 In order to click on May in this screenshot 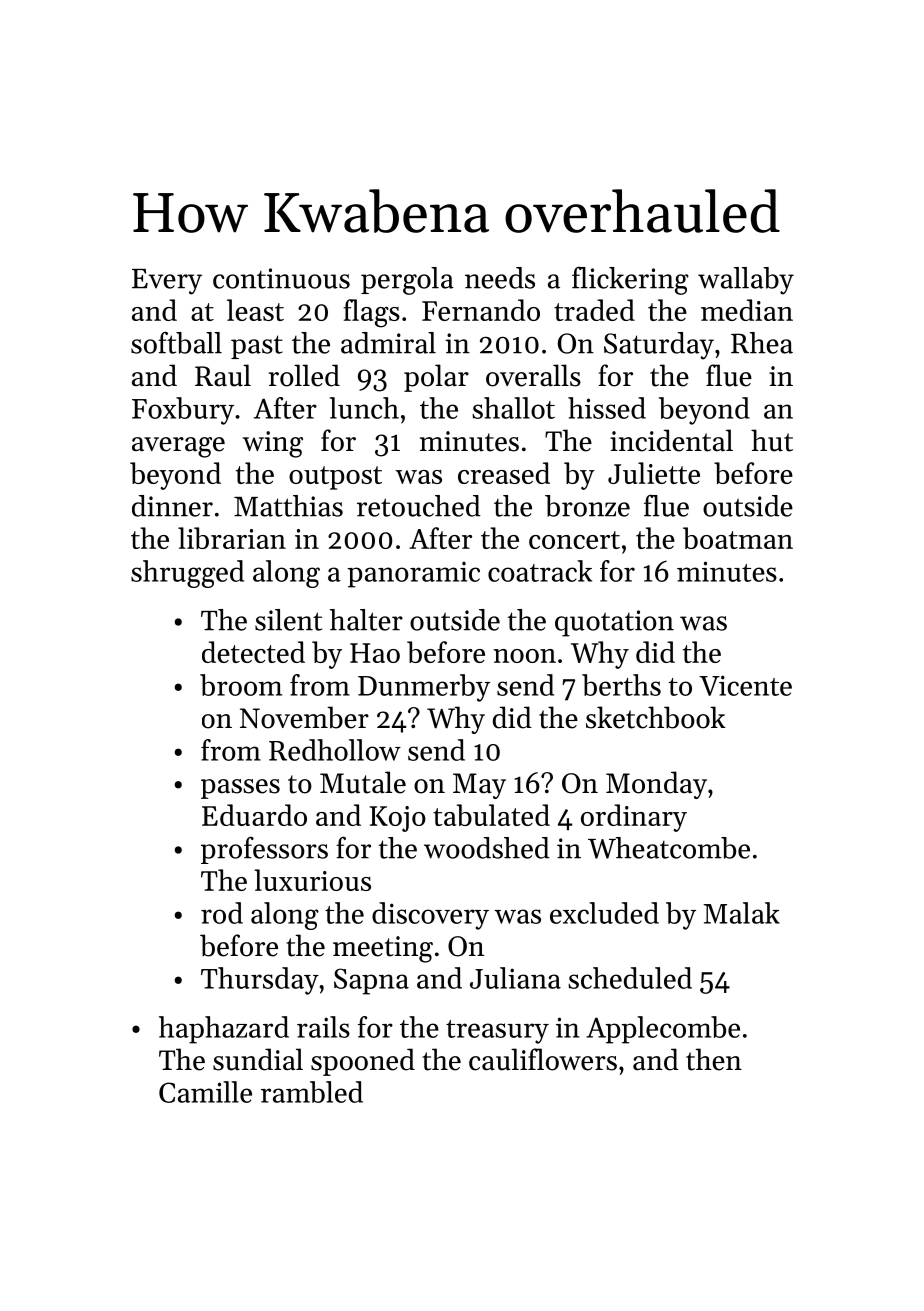, I will do `click(479, 786)`.
